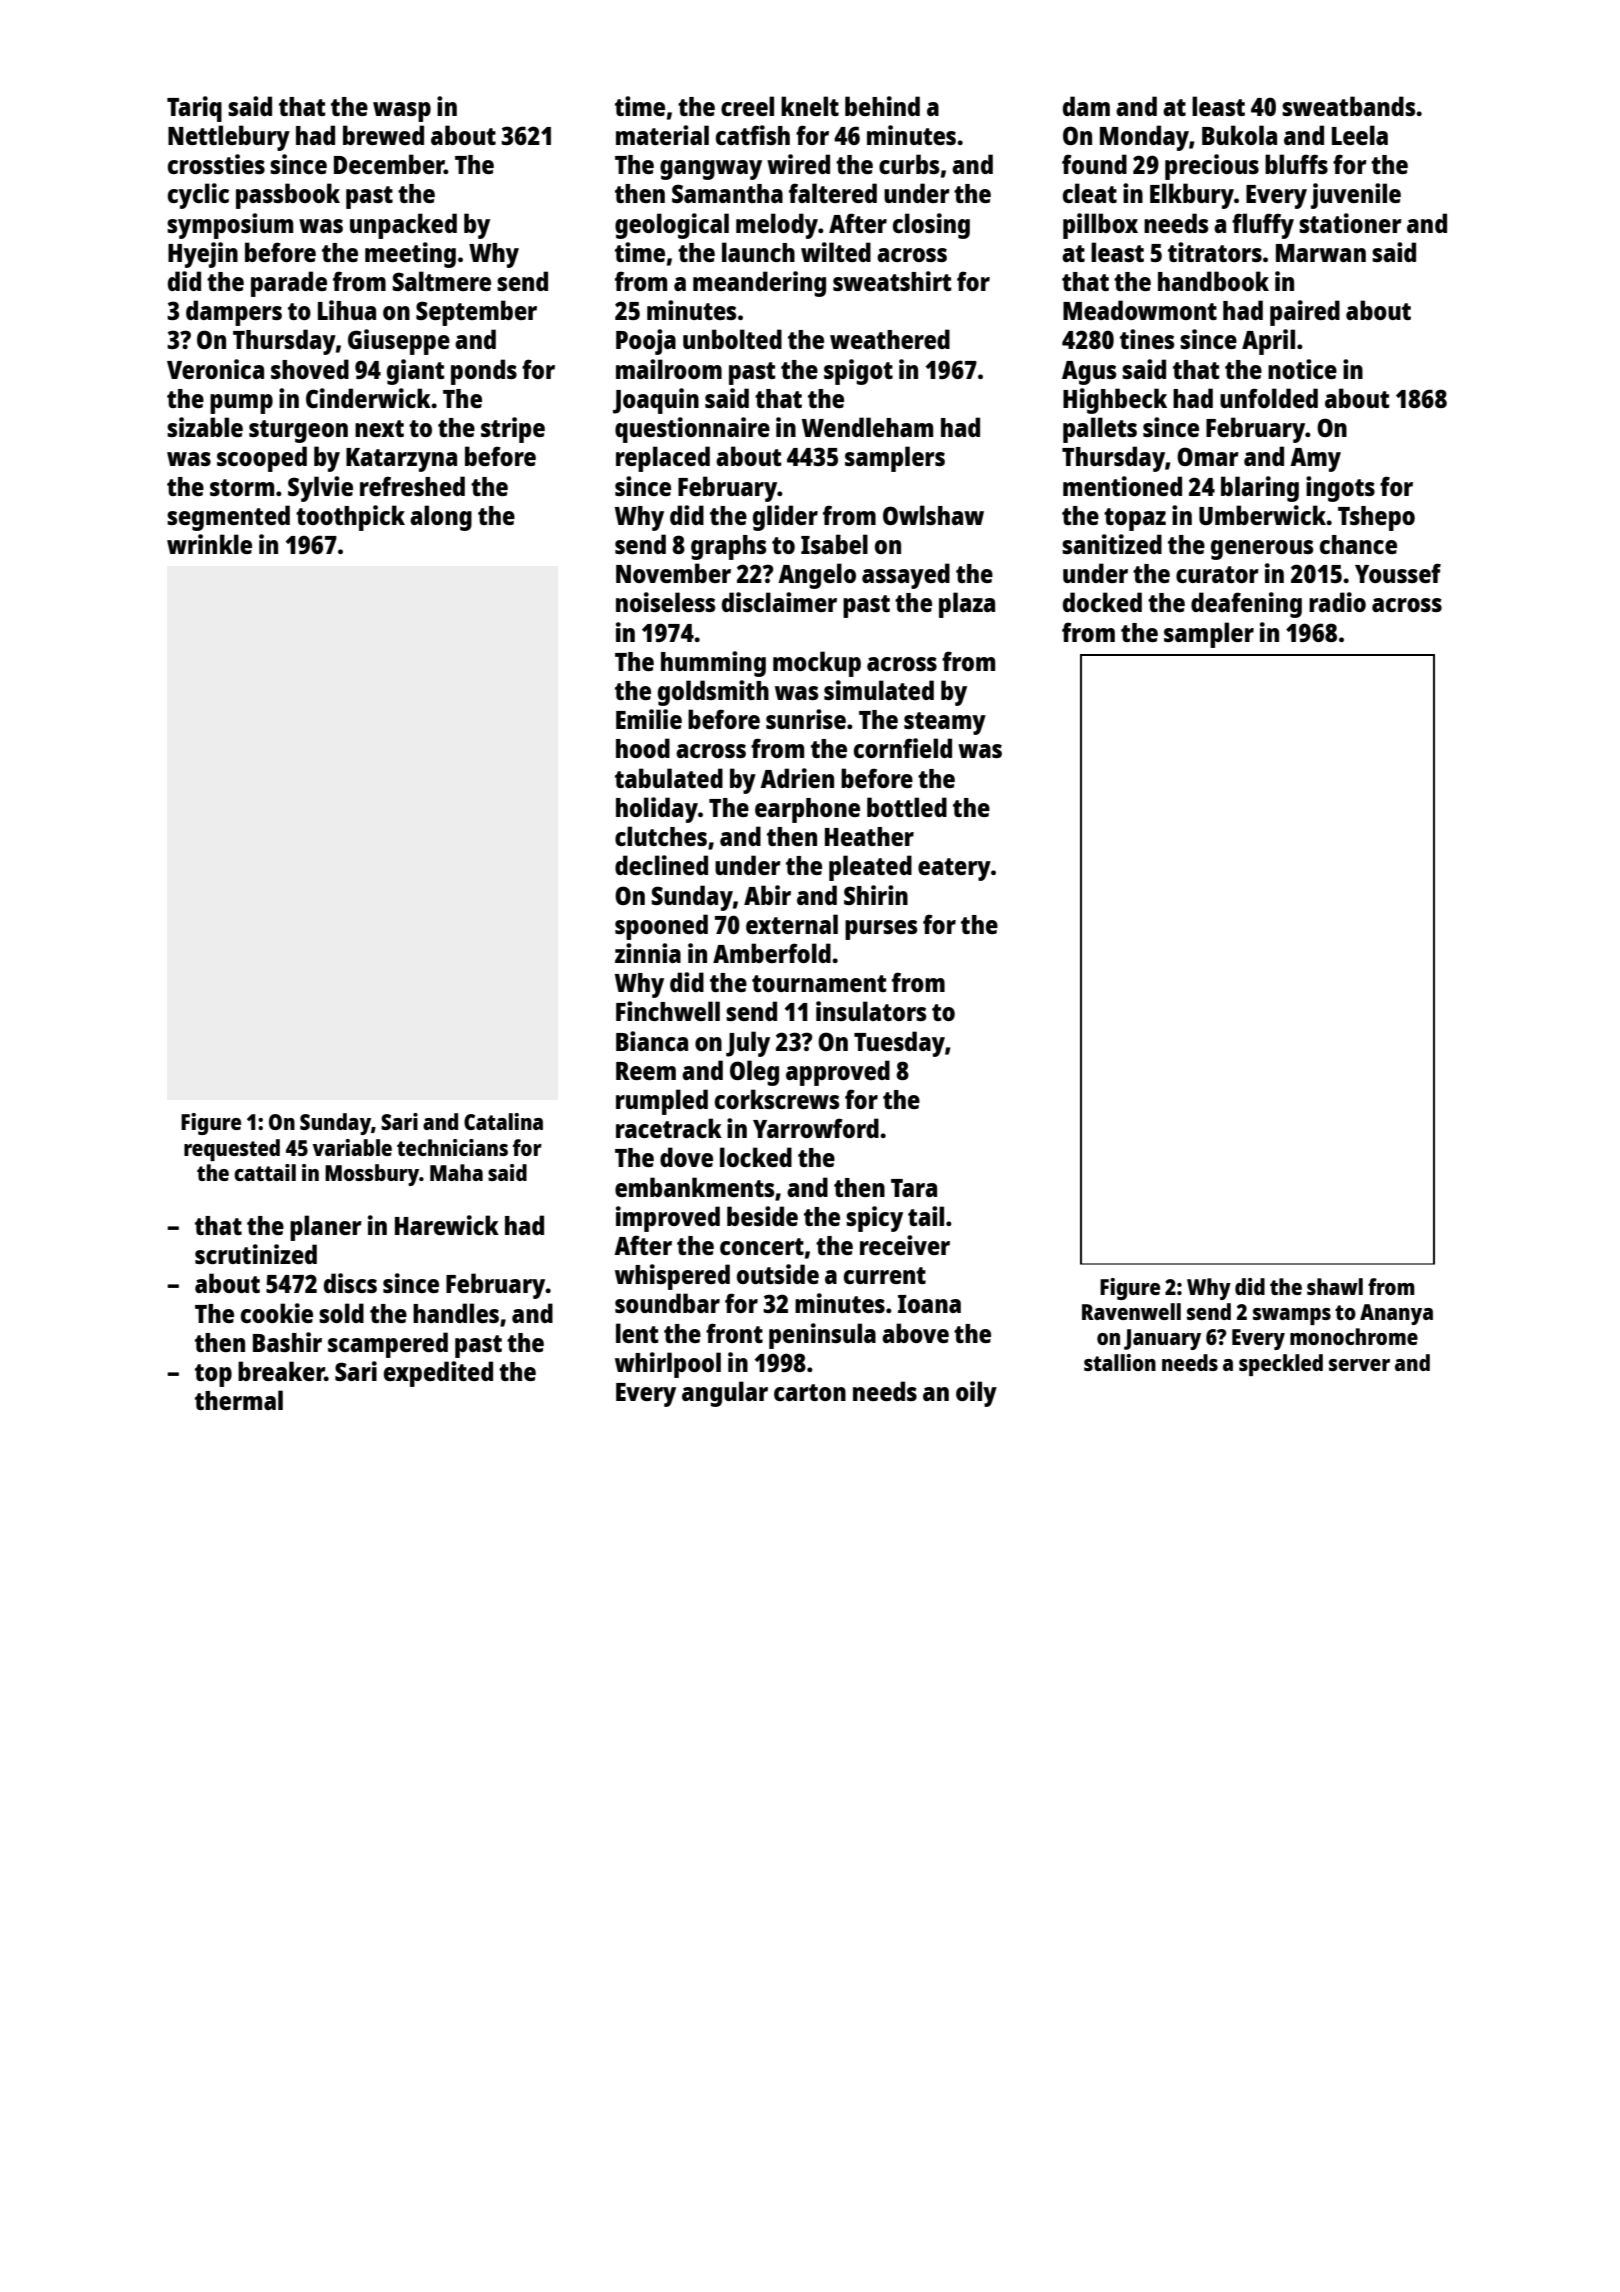 This screenshot has width=1620, height=2292. What do you see at coordinates (732, 339) in the screenshot?
I see `unbolted` at bounding box center [732, 339].
